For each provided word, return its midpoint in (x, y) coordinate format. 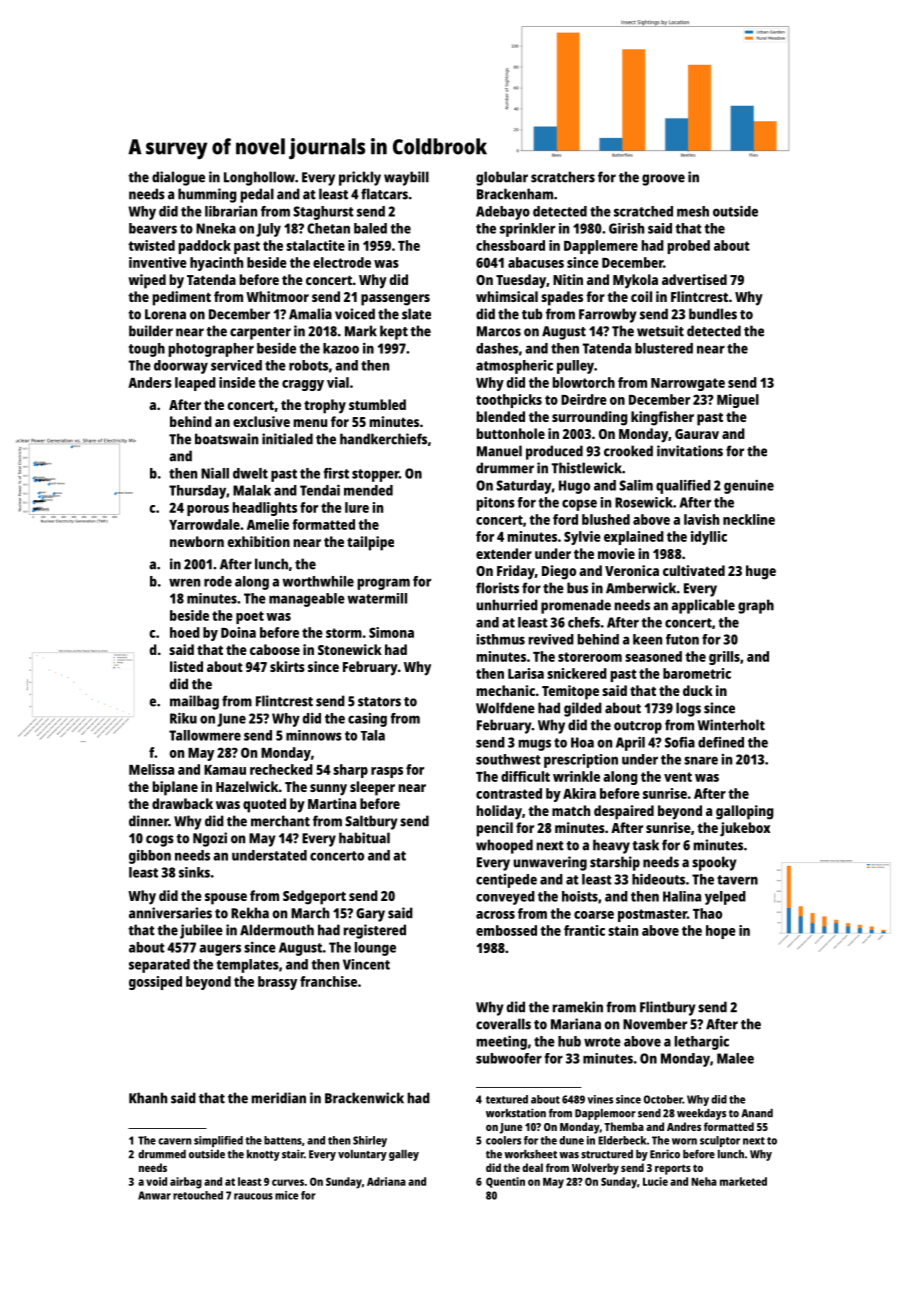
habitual (364, 838)
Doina (238, 632)
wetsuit (660, 331)
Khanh (148, 1098)
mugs (535, 745)
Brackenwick (364, 1098)
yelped (725, 898)
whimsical (507, 296)
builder (151, 331)
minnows (314, 735)
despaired (624, 812)
